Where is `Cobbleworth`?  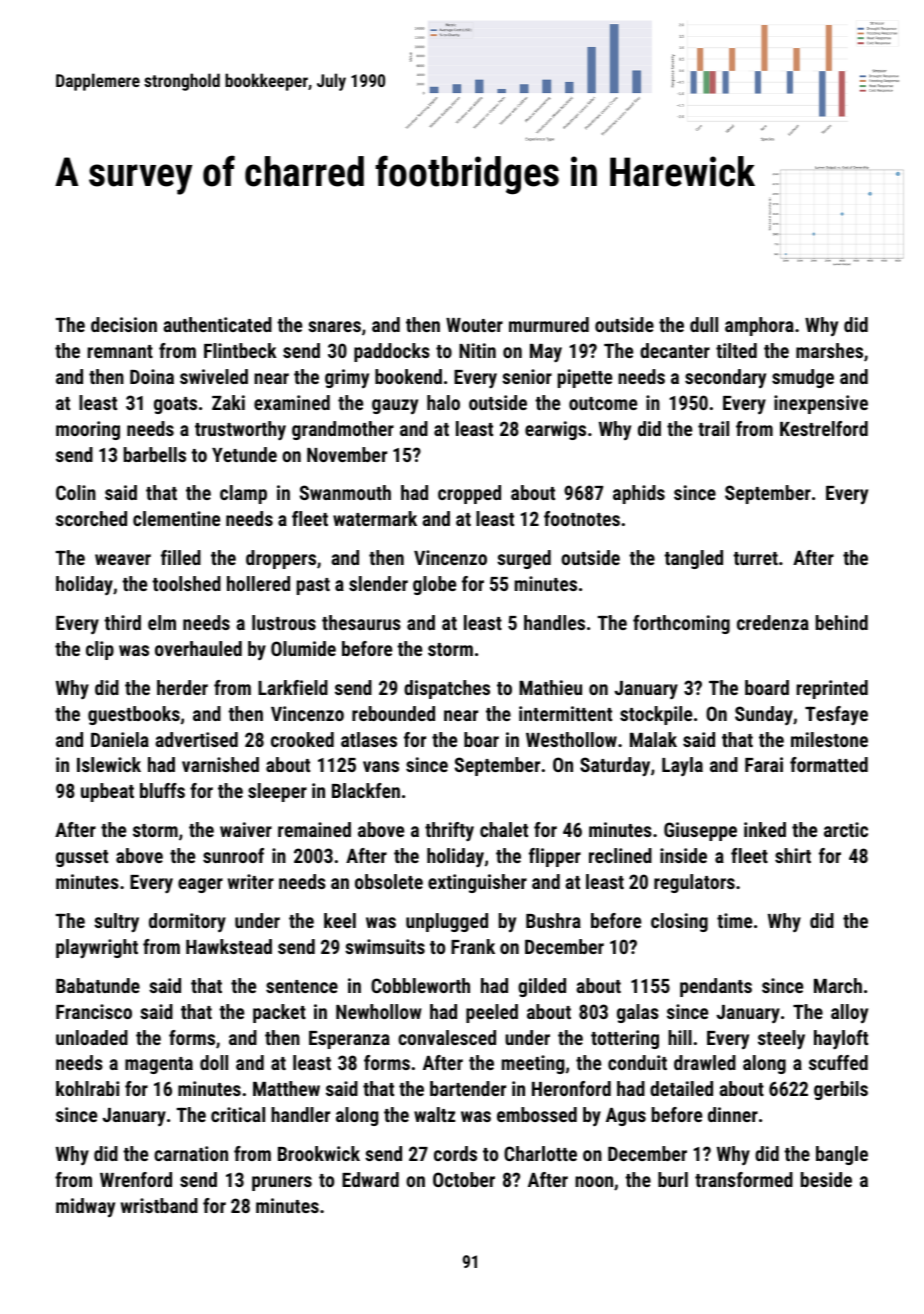
Cobbleworth is located at coordinates (420, 985).
